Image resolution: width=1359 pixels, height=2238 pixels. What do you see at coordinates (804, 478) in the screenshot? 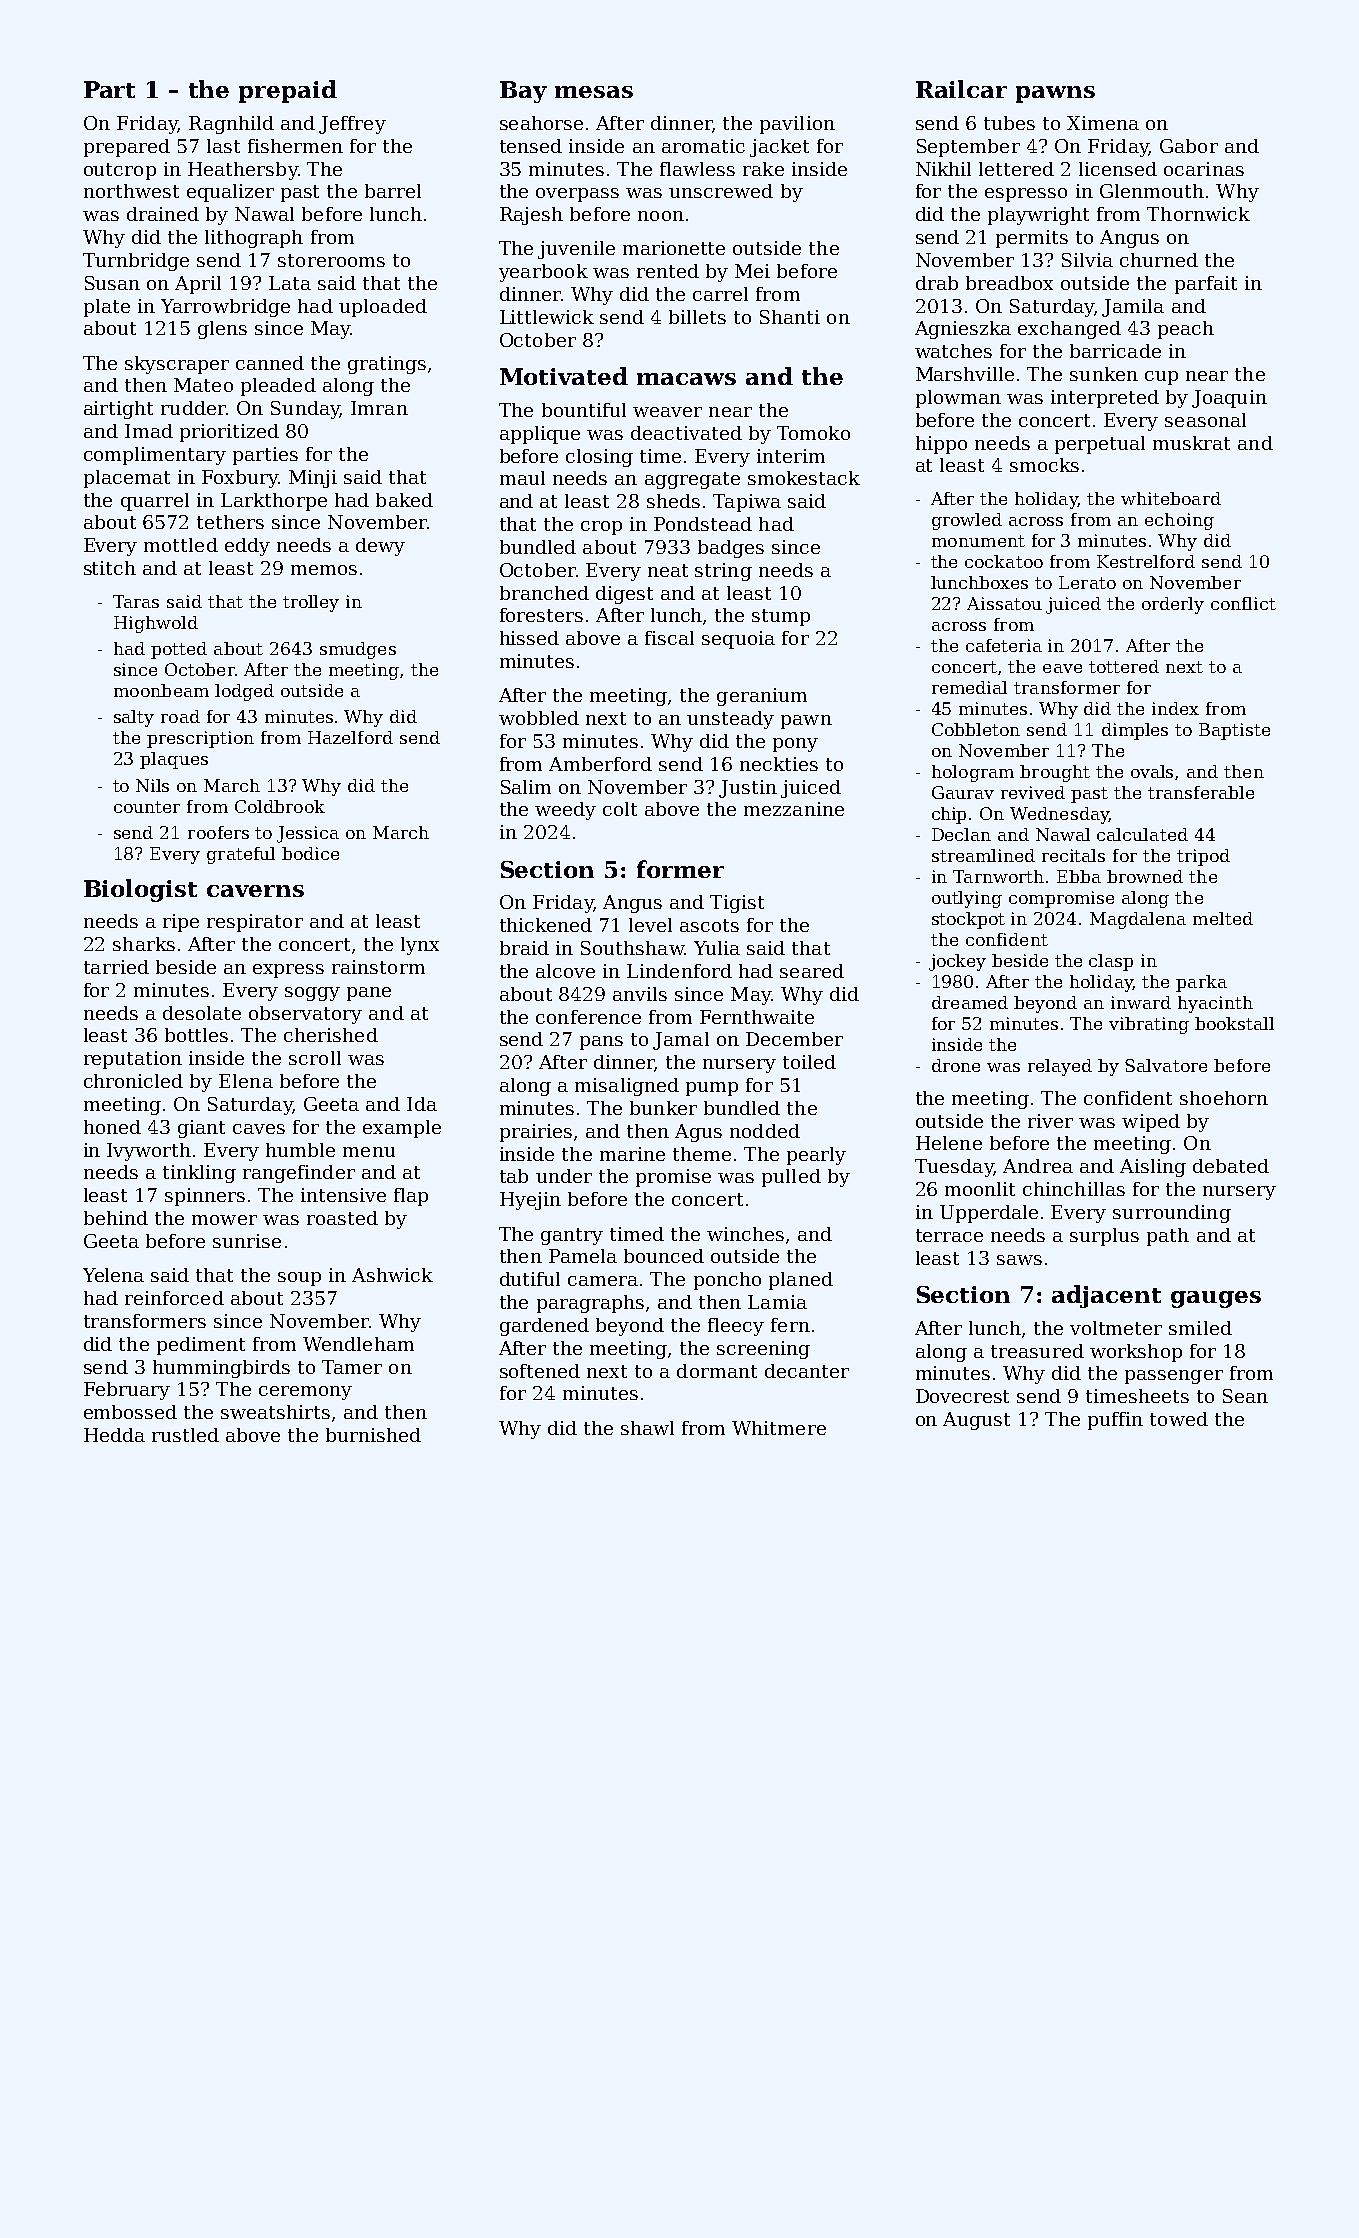
I see `smokestack` at bounding box center [804, 478].
